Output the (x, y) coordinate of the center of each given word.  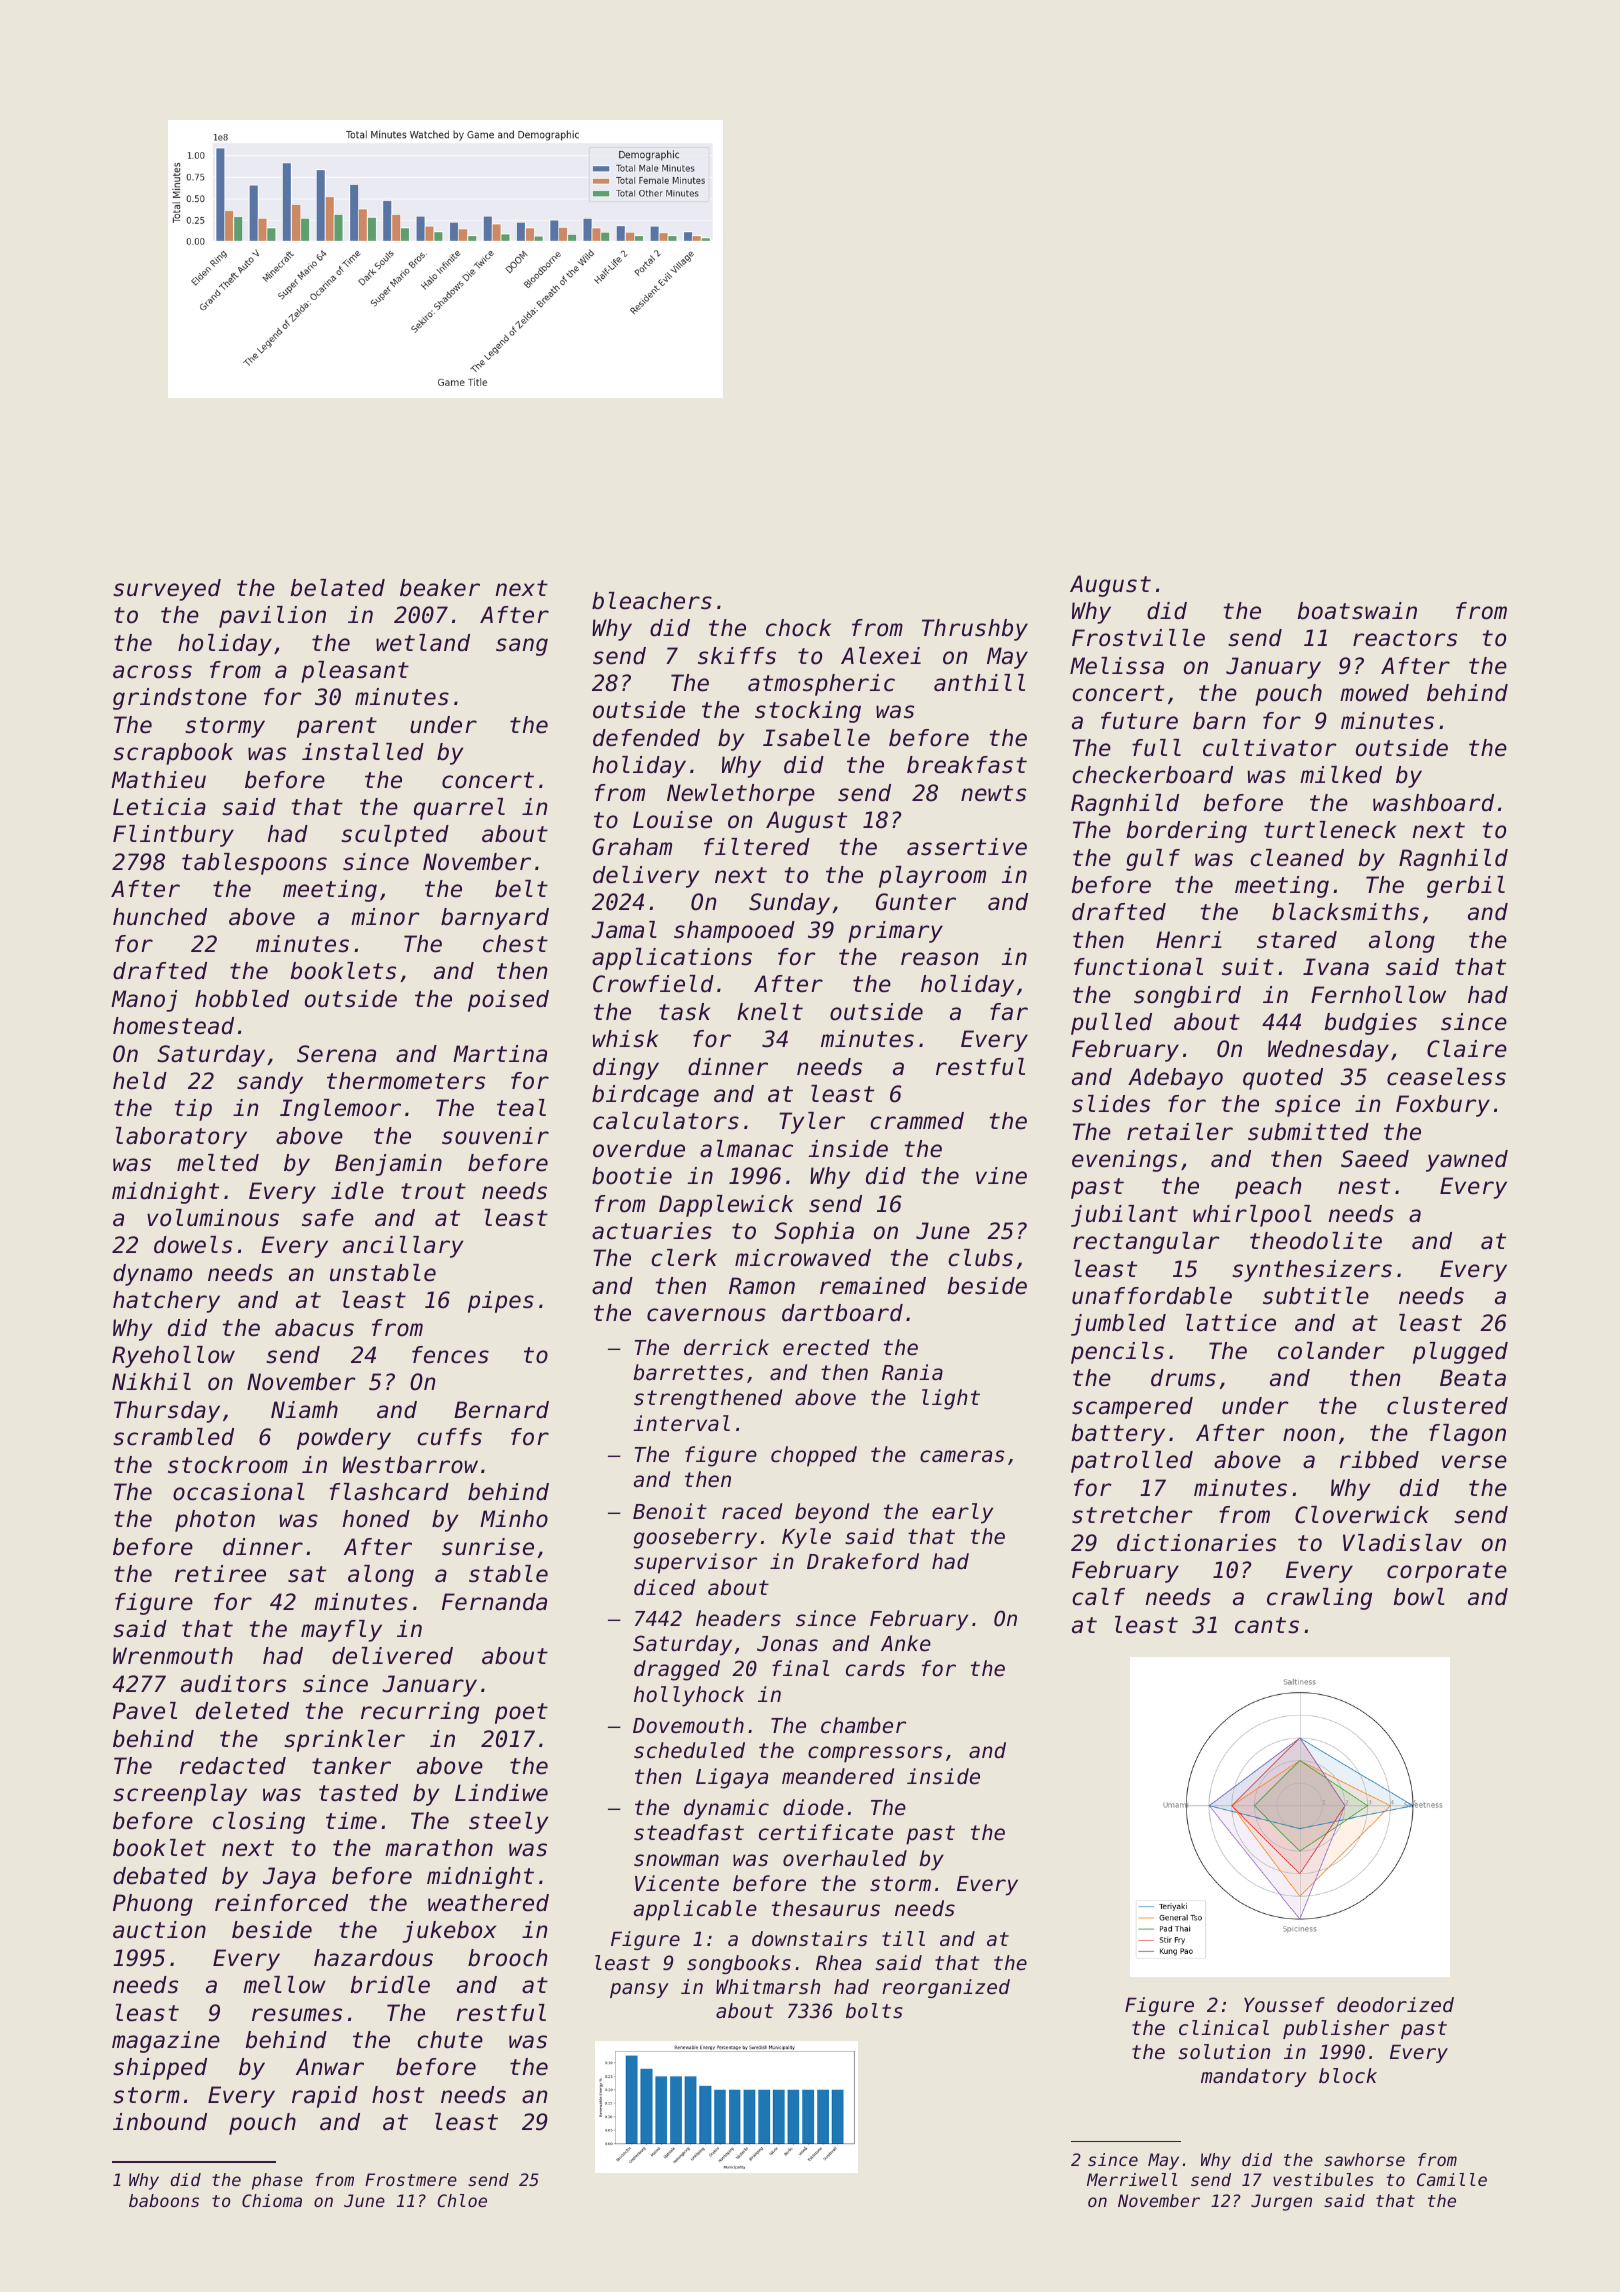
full (1156, 748)
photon (215, 1521)
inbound (160, 2122)
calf (1098, 1597)
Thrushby (975, 630)
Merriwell (1132, 2179)
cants (1267, 1625)
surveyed (167, 590)
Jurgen (1281, 2202)
